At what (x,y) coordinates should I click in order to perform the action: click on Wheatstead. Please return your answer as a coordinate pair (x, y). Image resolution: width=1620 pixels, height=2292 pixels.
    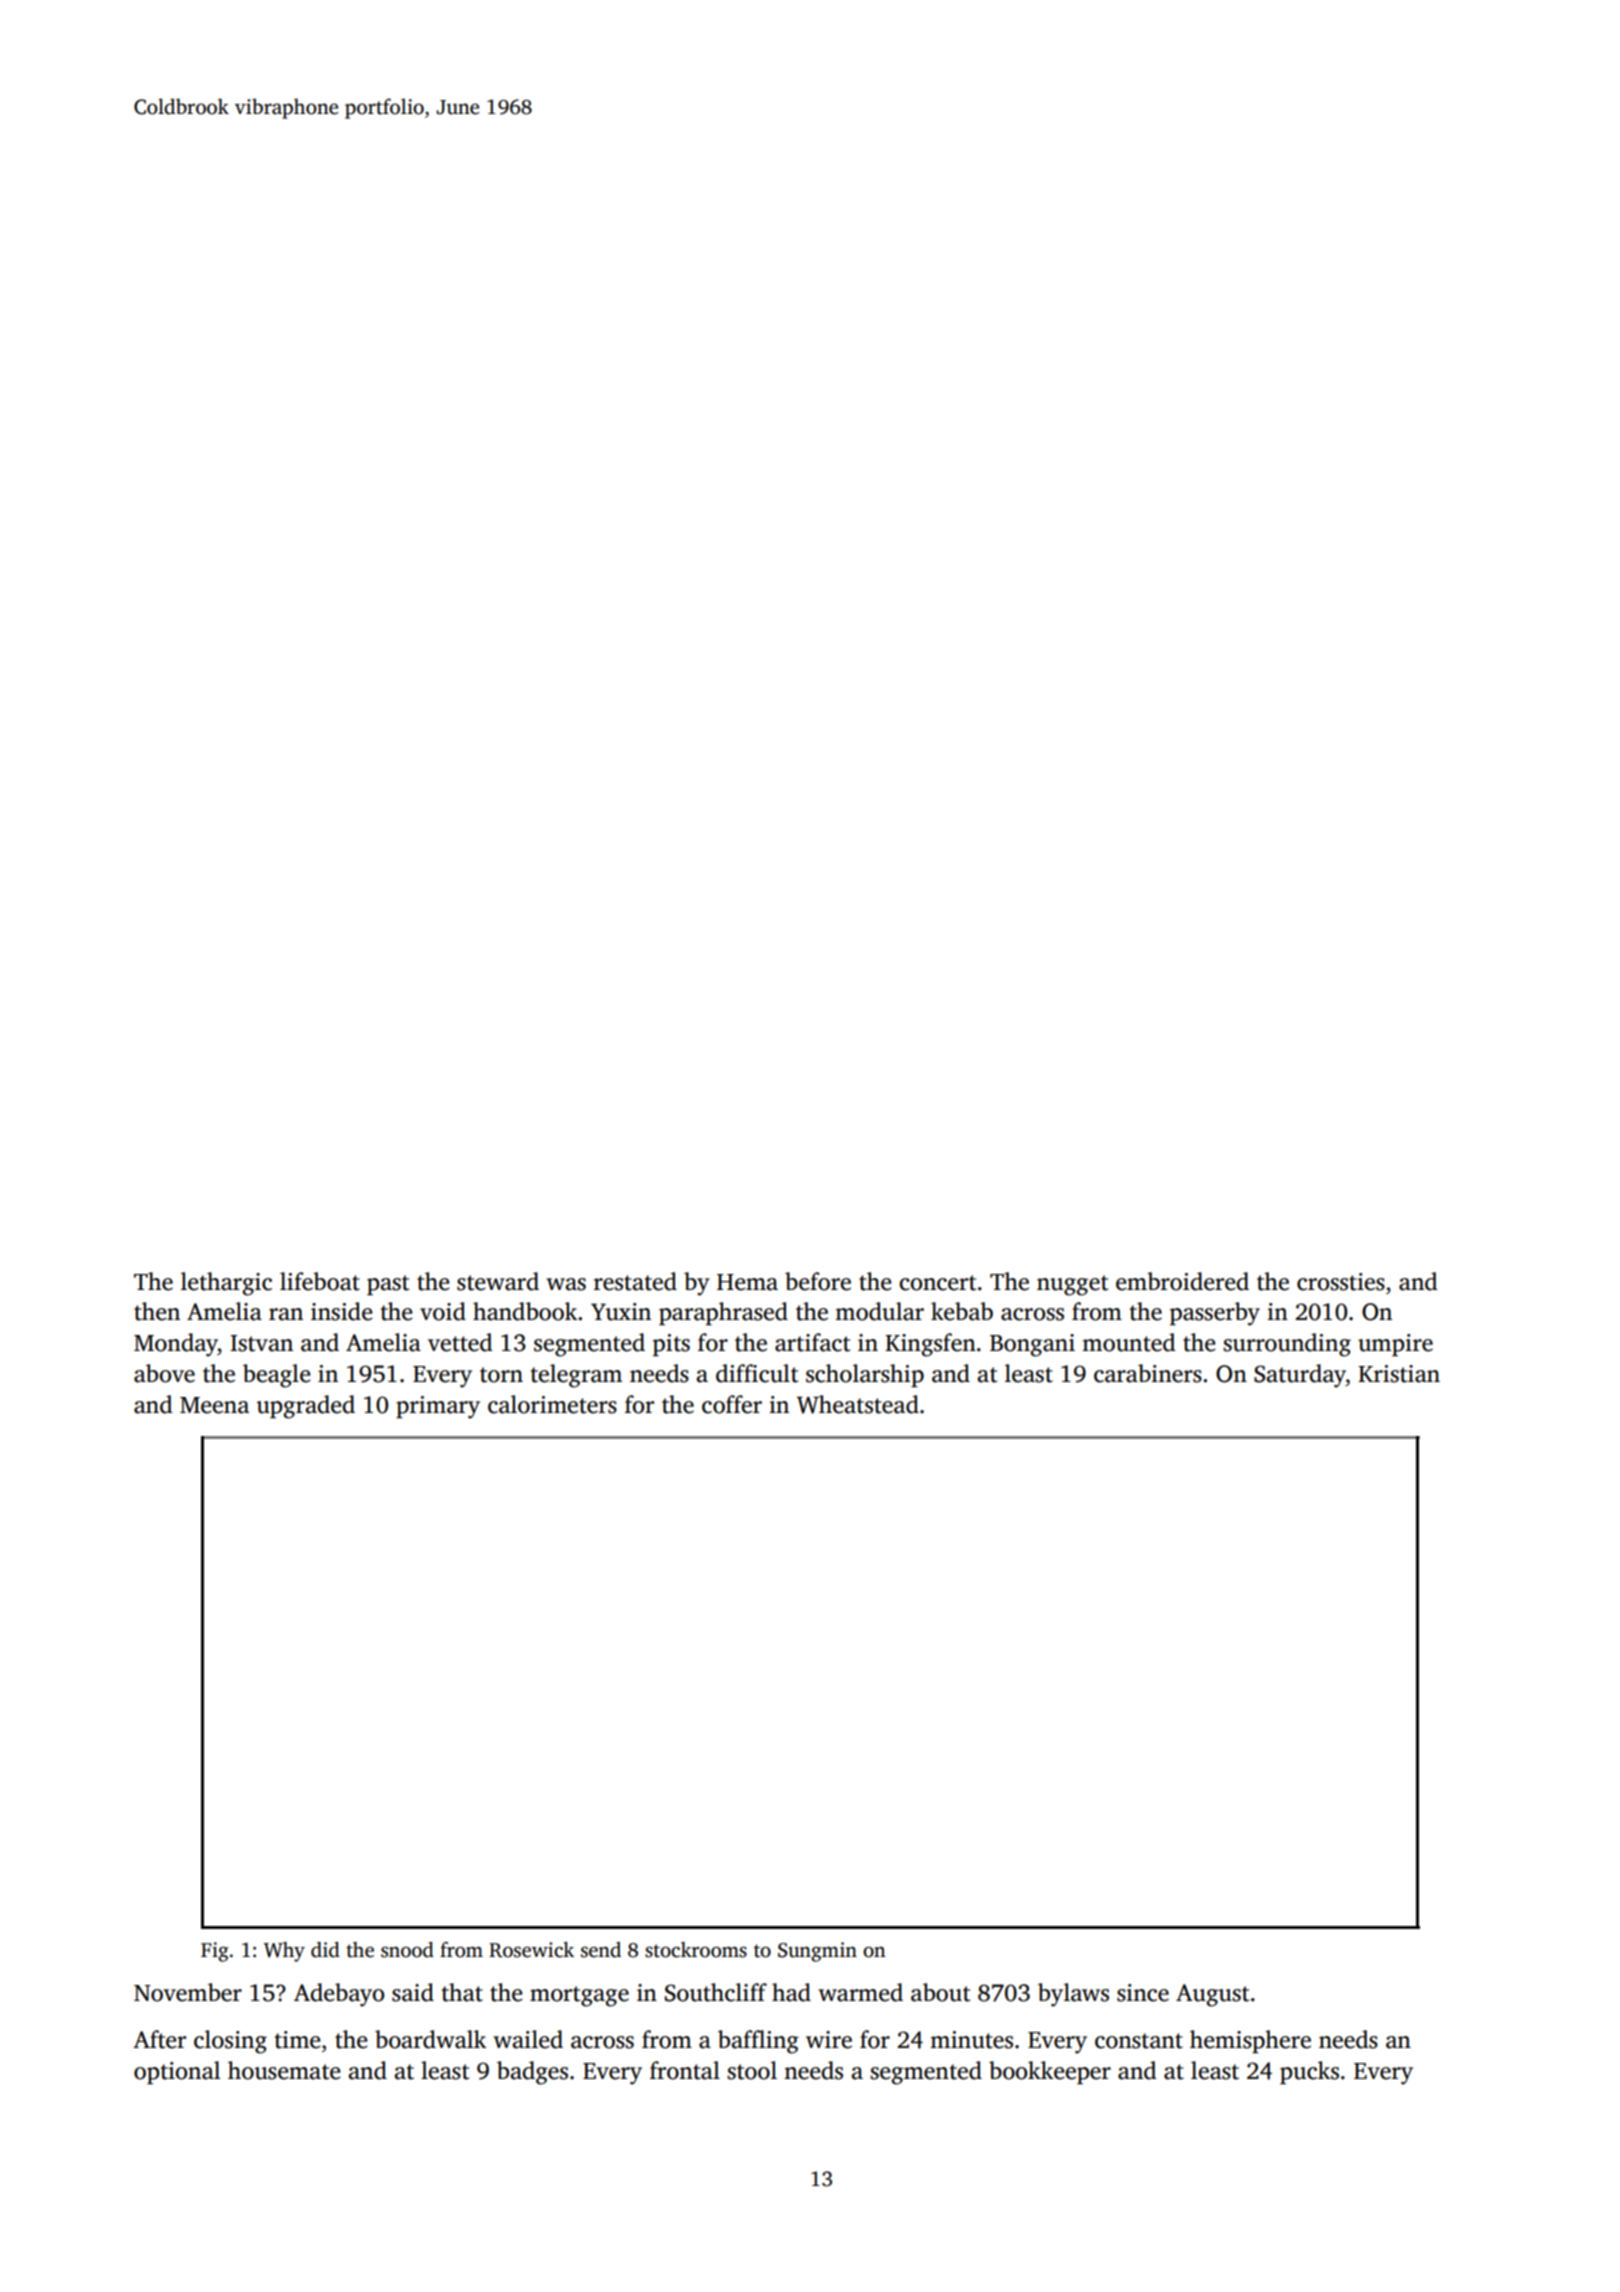
    Looking at the image, I should click on (858, 1404).
